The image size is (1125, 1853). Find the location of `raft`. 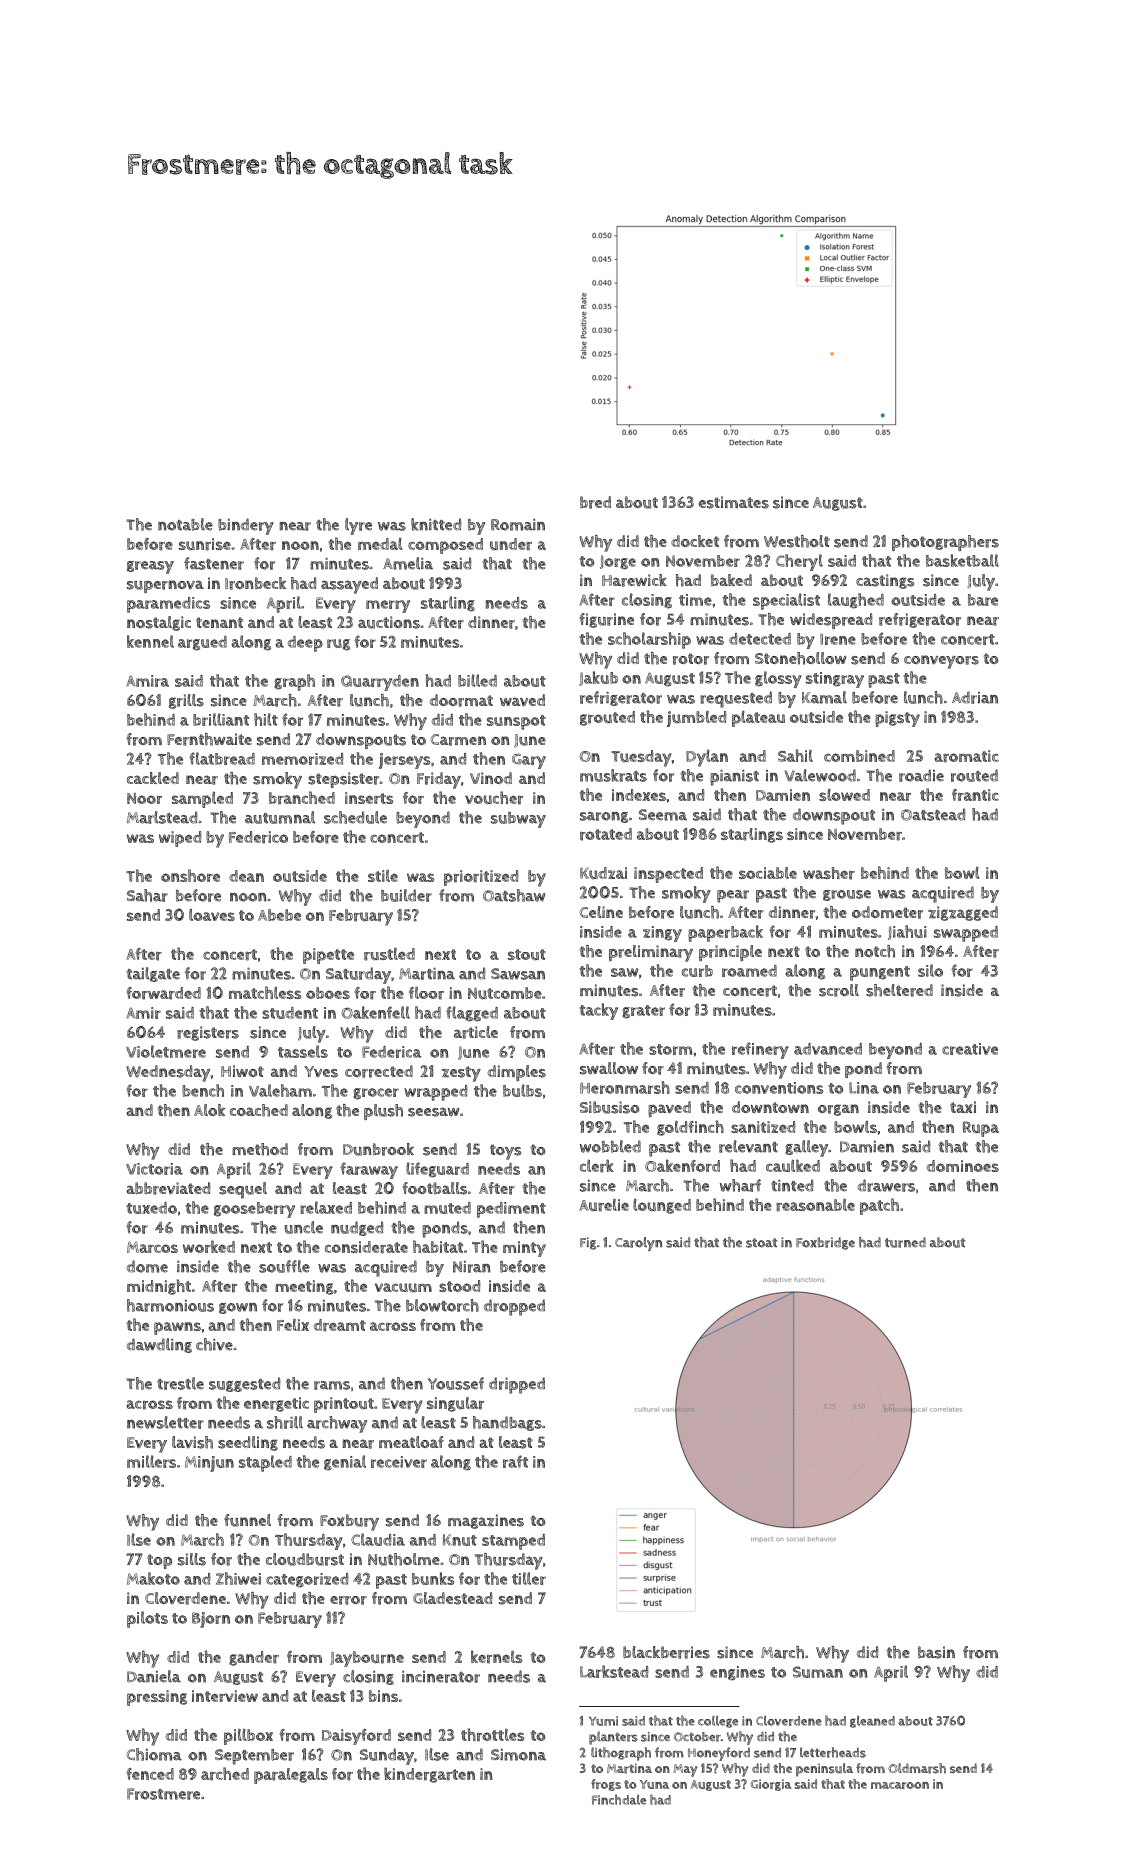

raft is located at coordinates (515, 1461).
